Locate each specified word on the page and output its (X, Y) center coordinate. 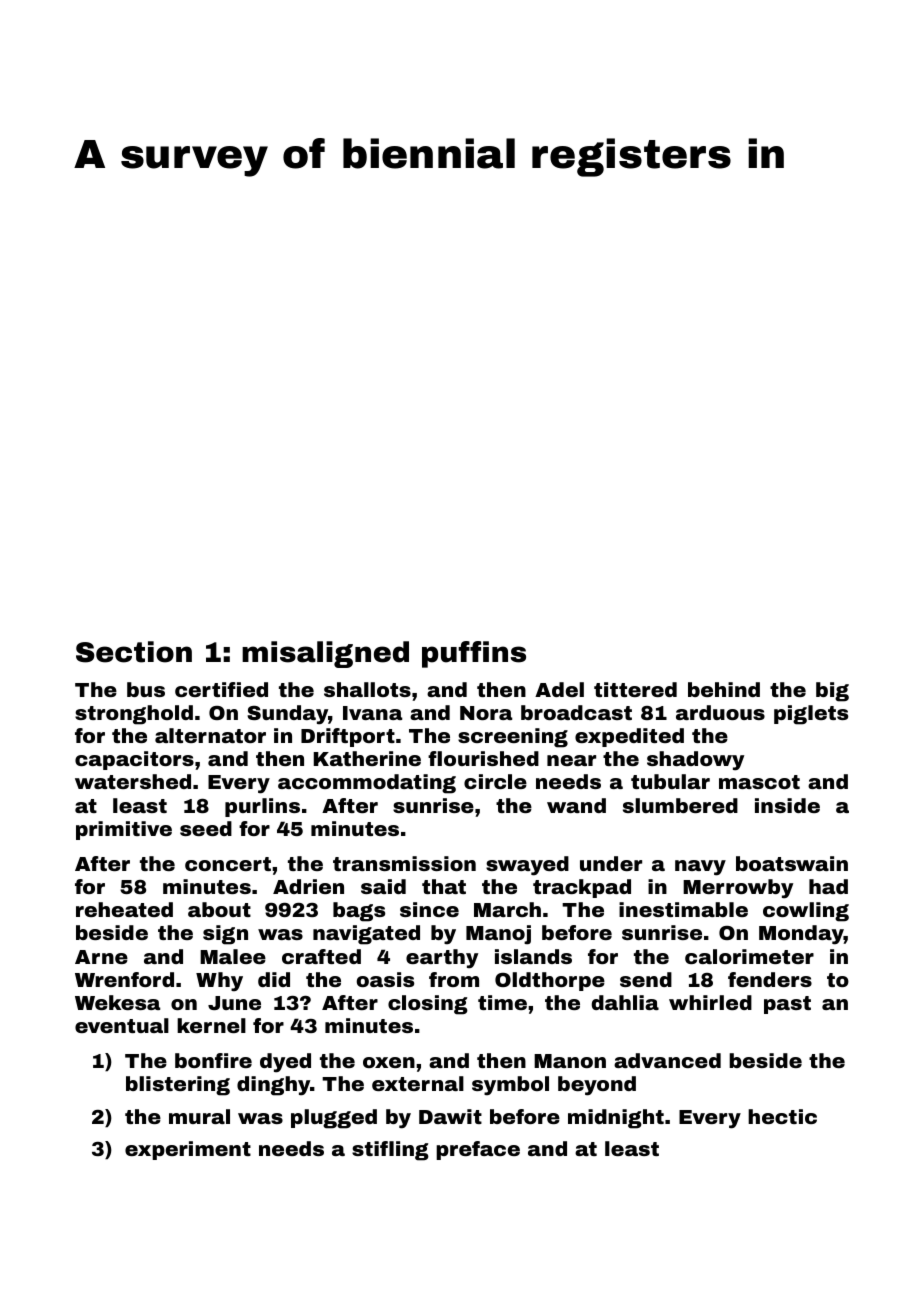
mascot (759, 782)
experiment (188, 1150)
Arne (101, 957)
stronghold (134, 715)
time (502, 1002)
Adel (559, 689)
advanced (667, 1060)
